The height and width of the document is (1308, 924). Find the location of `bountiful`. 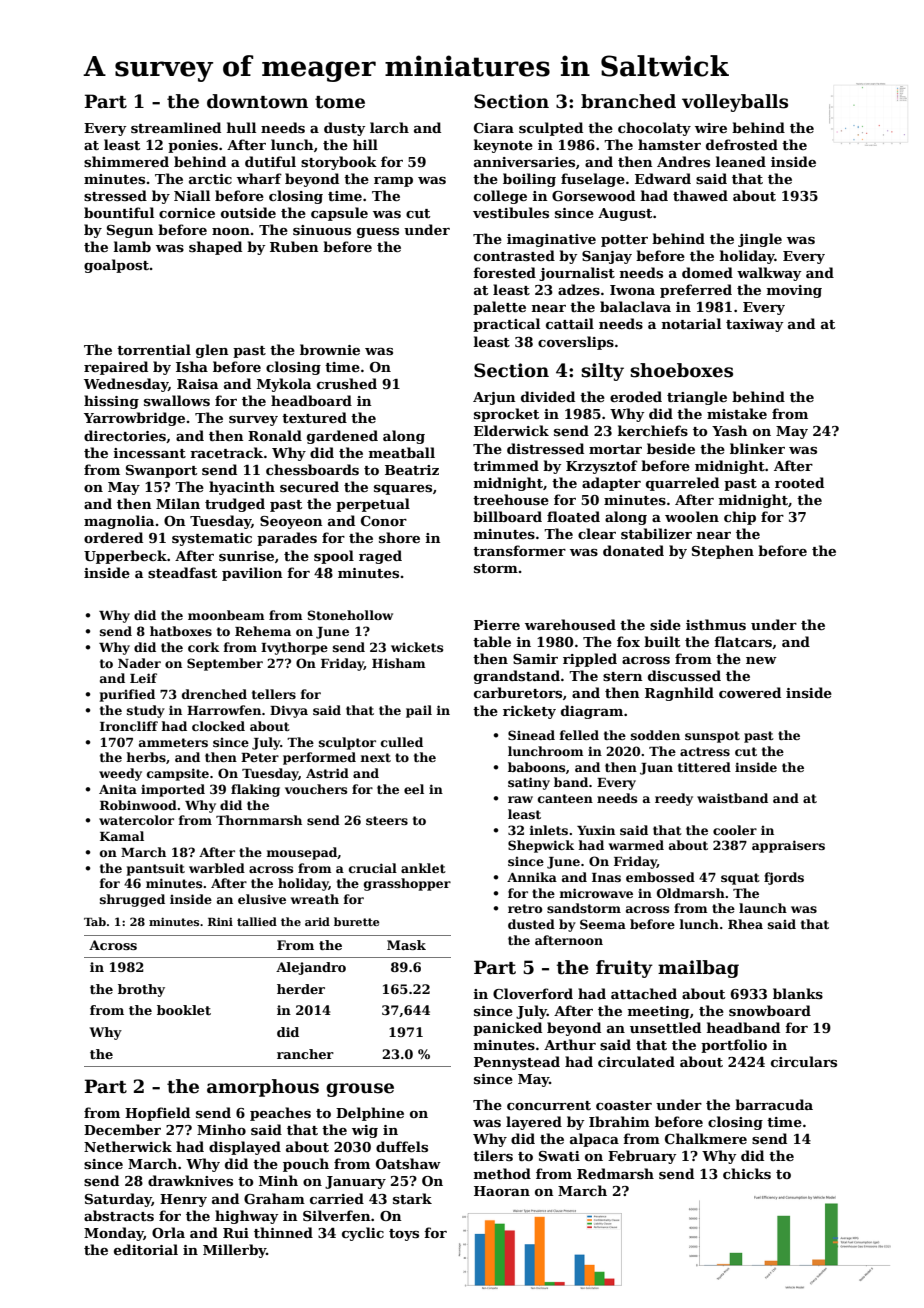

bountiful is located at coordinates (119, 212).
